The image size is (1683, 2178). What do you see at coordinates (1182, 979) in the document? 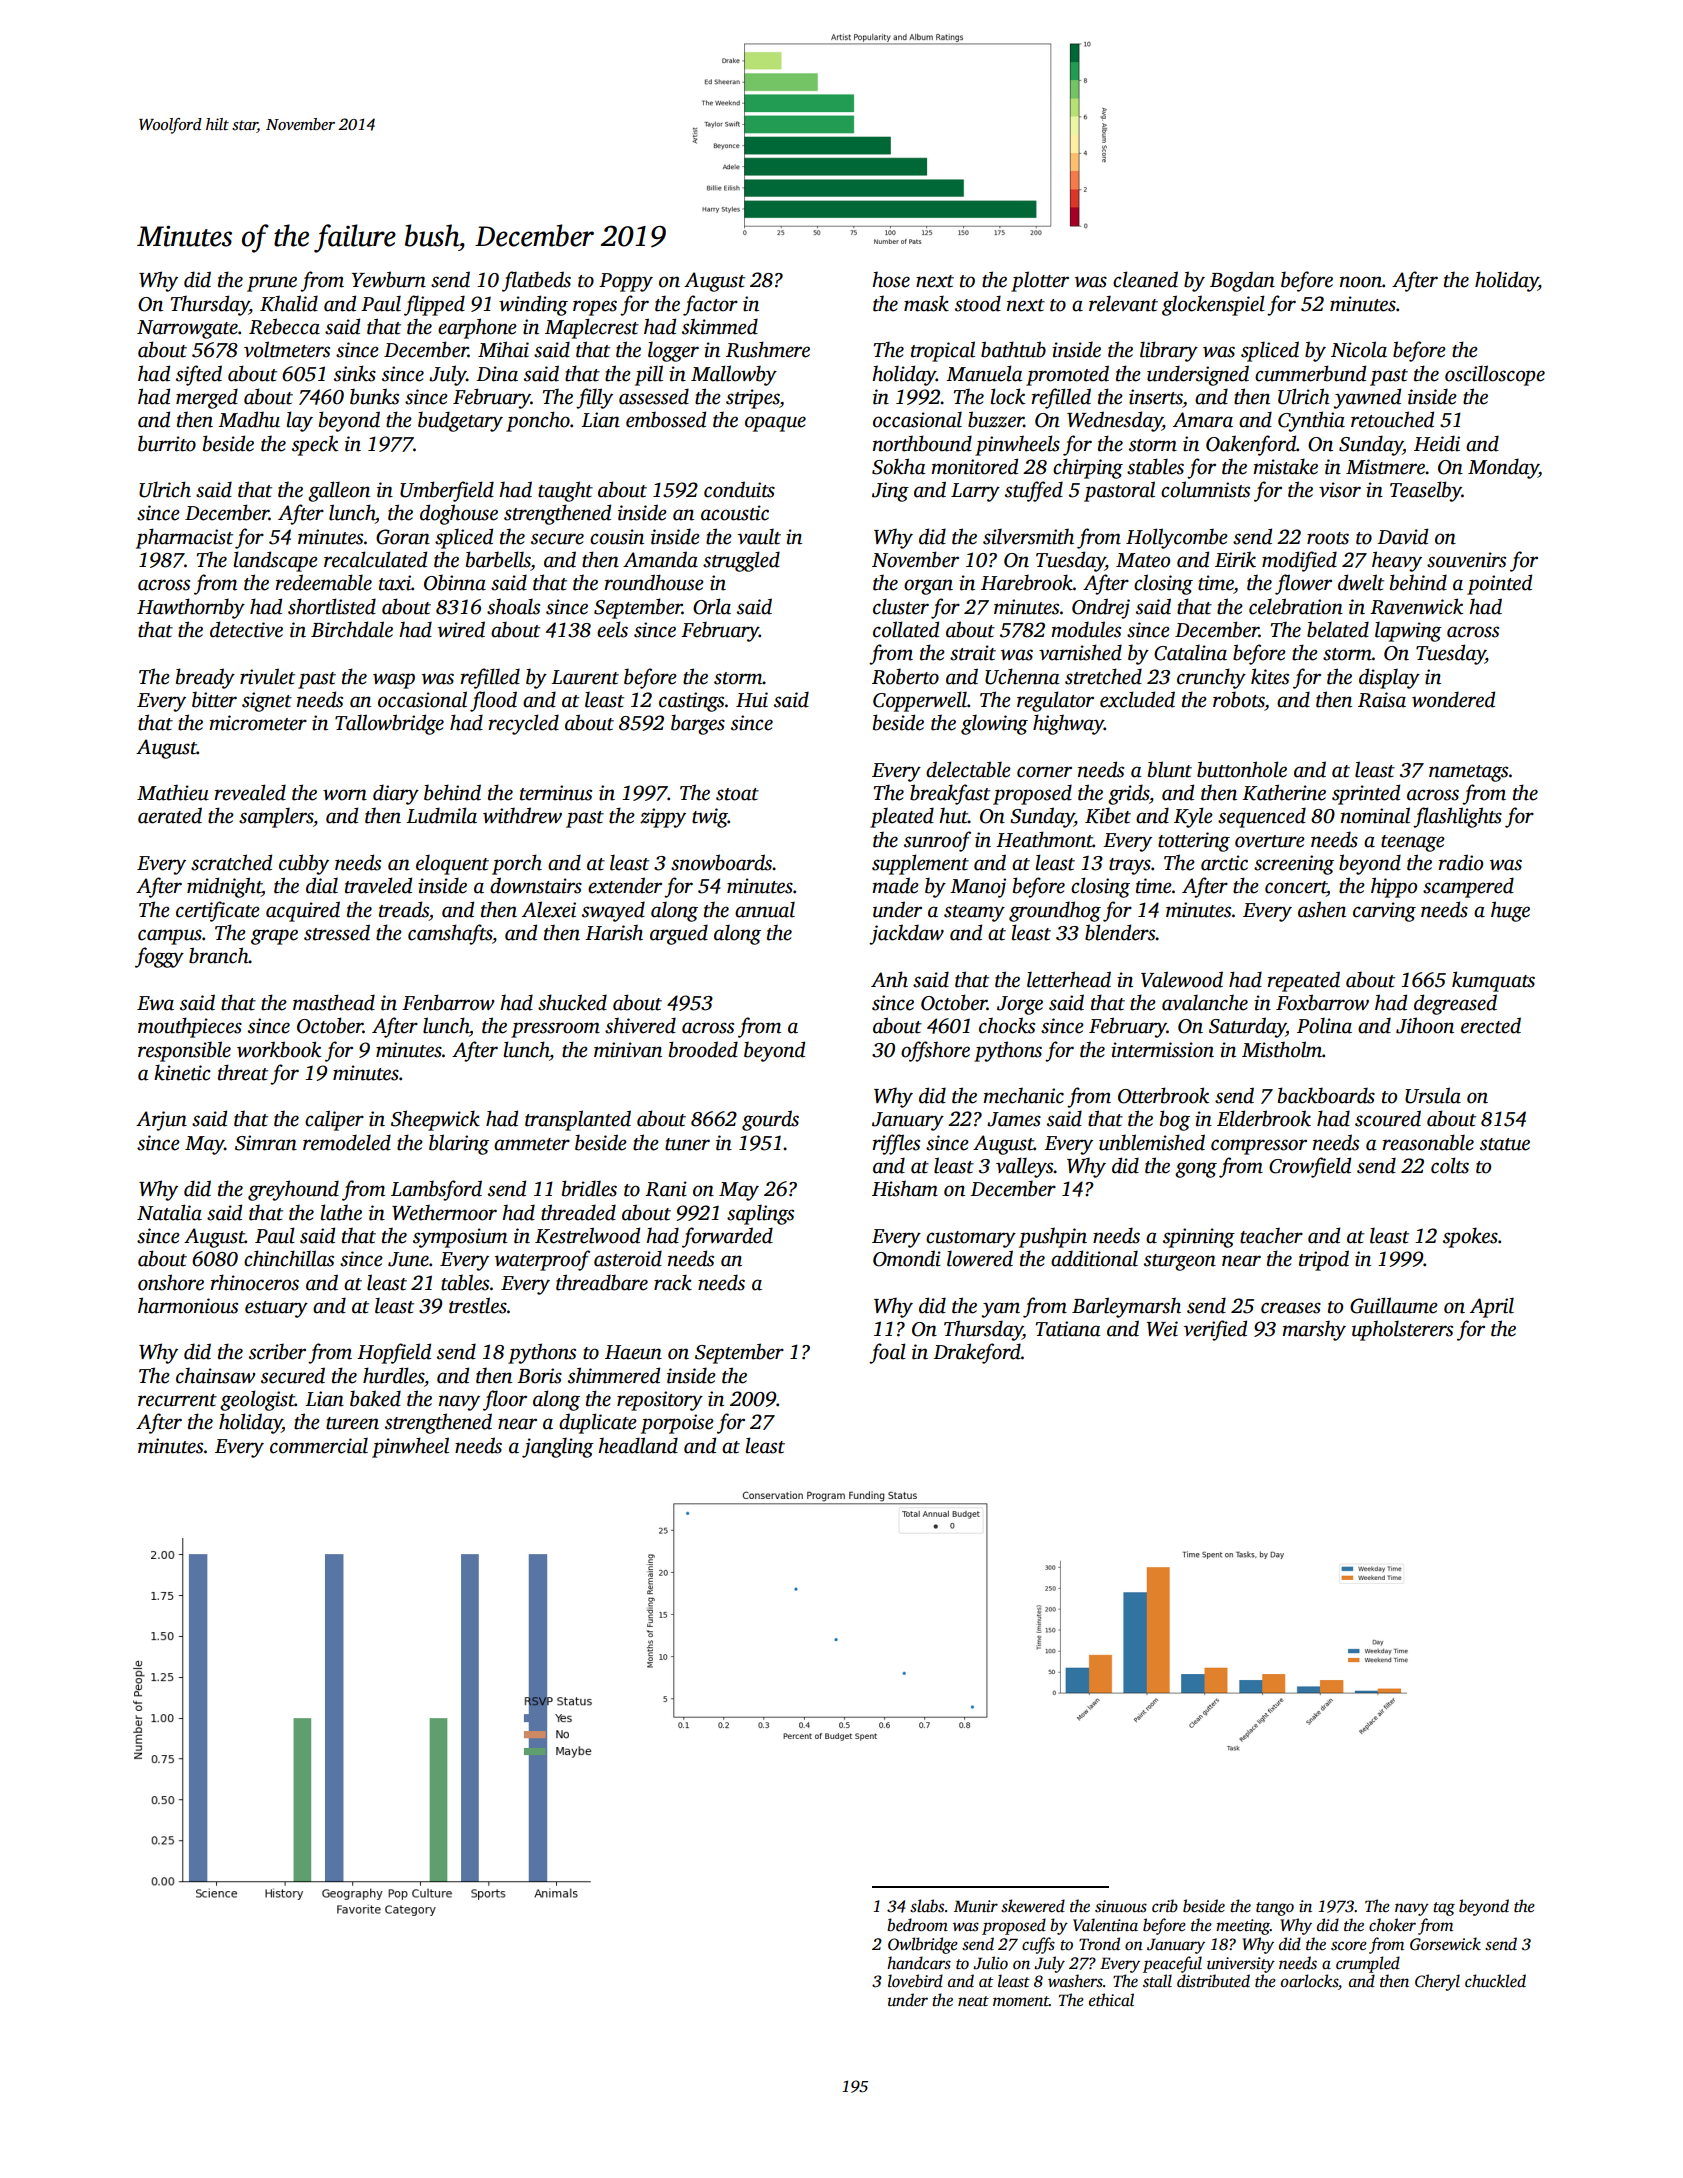
I see `Valewood` at bounding box center [1182, 979].
